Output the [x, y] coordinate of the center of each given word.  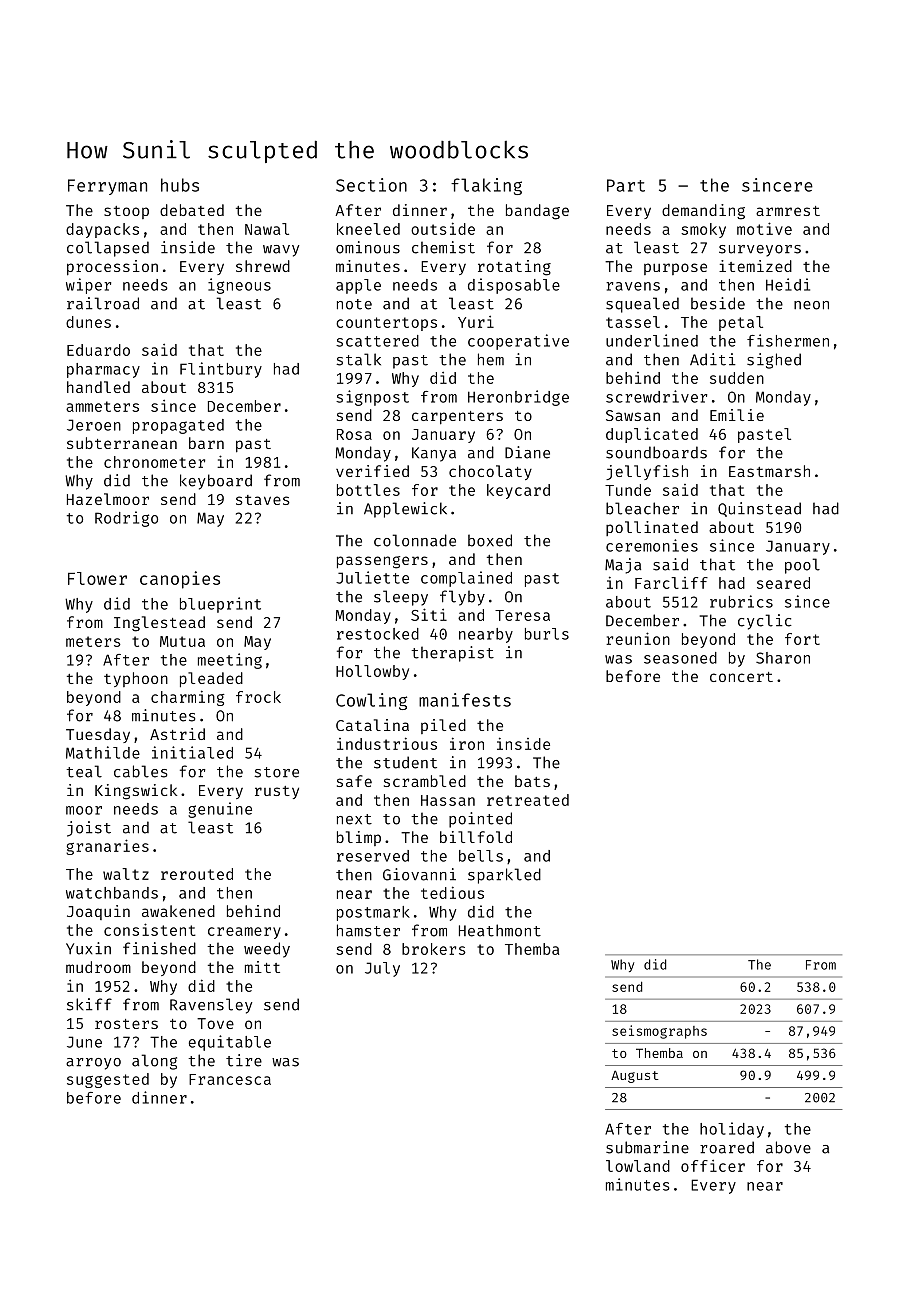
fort [802, 639]
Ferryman [107, 187]
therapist [452, 654]
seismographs [659, 1032]
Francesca [230, 1079]
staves [263, 500]
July [382, 969]
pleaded [211, 679]
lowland [638, 1166]
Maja [623, 566]
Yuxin [88, 948]
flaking [486, 186]
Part [626, 185]
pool [802, 566]
